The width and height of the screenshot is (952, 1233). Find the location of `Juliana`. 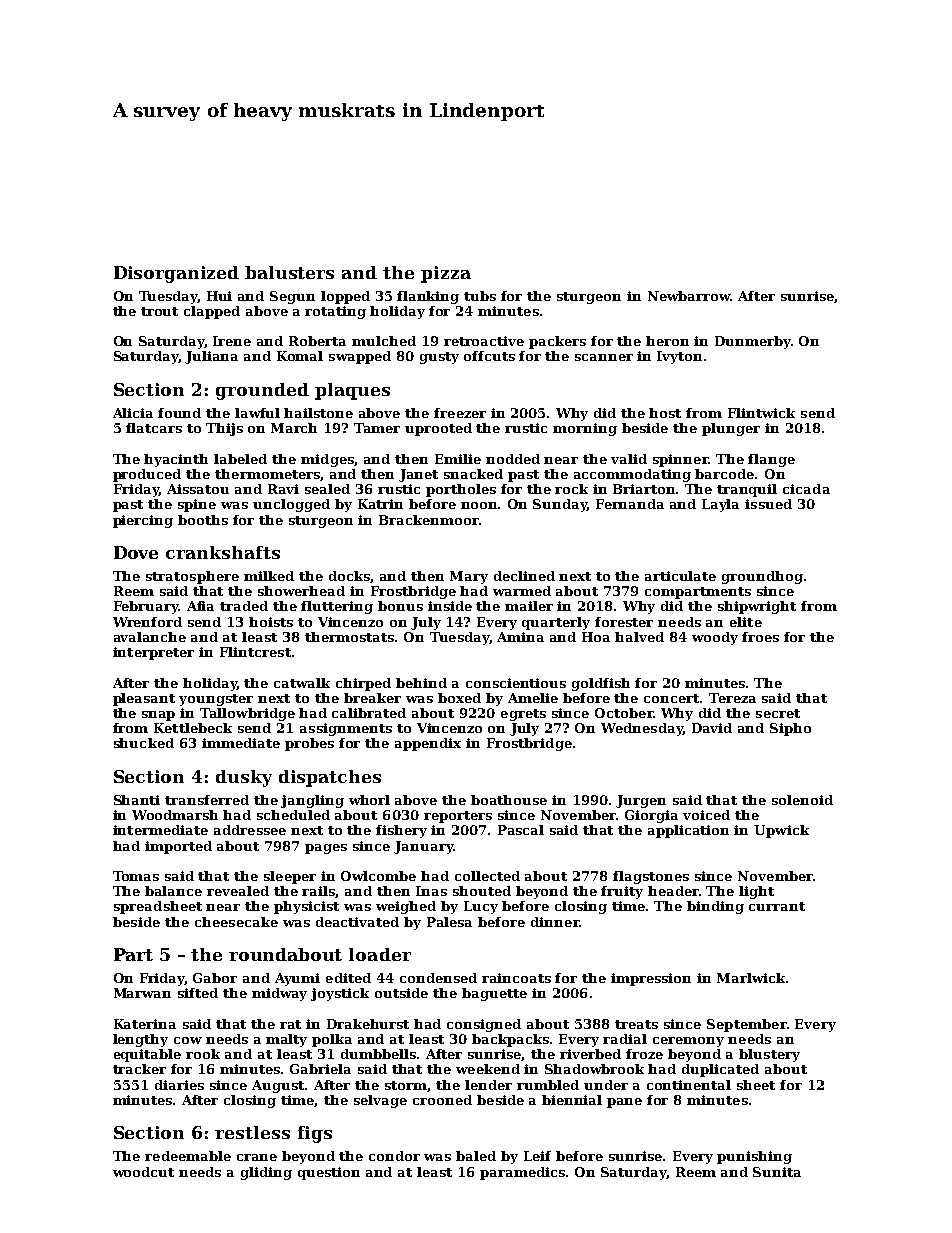

Juliana is located at coordinates (211, 357).
